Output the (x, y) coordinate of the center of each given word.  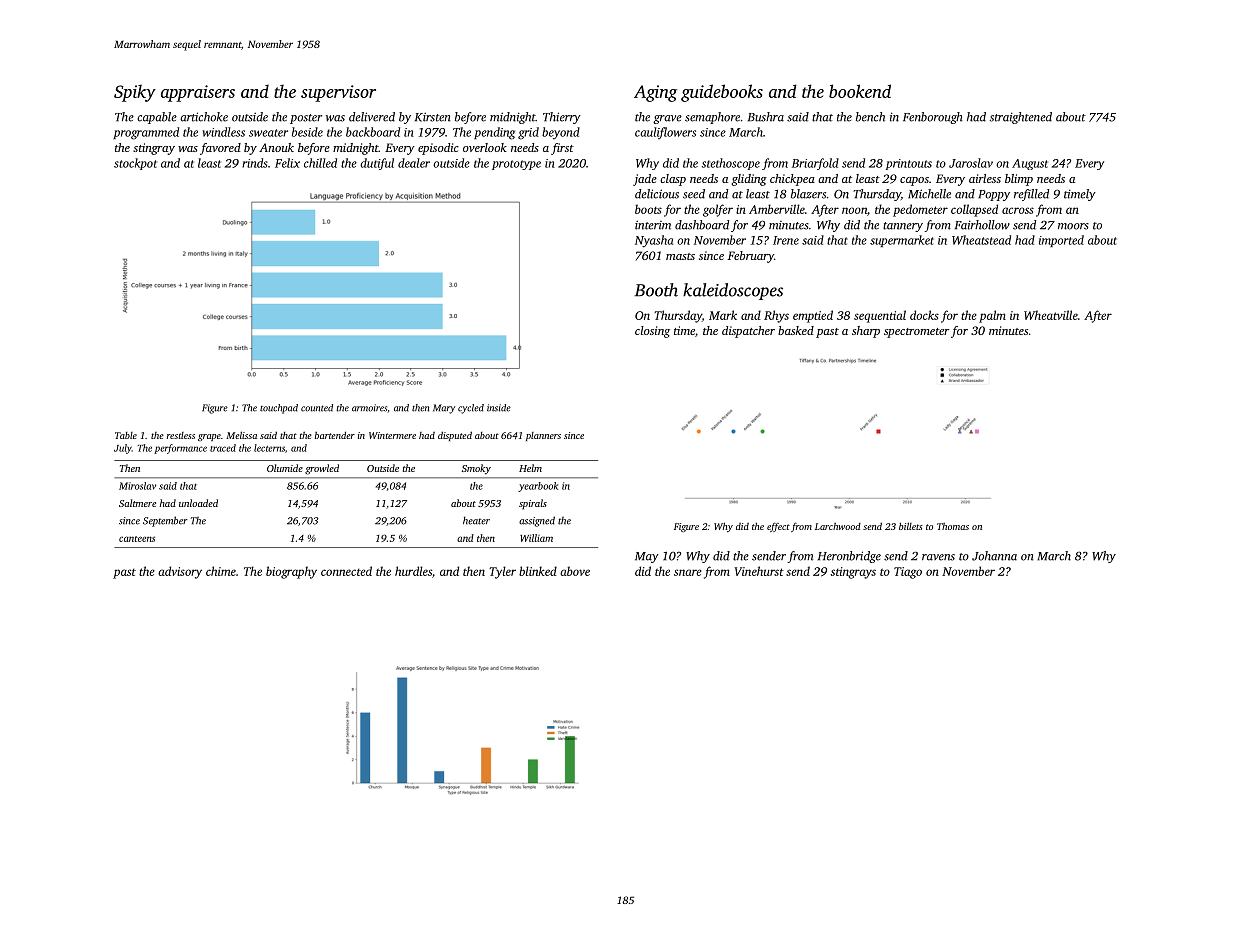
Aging (655, 93)
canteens (137, 539)
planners (543, 436)
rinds (255, 163)
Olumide (285, 468)
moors (1073, 226)
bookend (860, 91)
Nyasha (654, 241)
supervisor (338, 93)
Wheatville (1051, 315)
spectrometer (917, 333)
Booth (656, 290)
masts (680, 256)
